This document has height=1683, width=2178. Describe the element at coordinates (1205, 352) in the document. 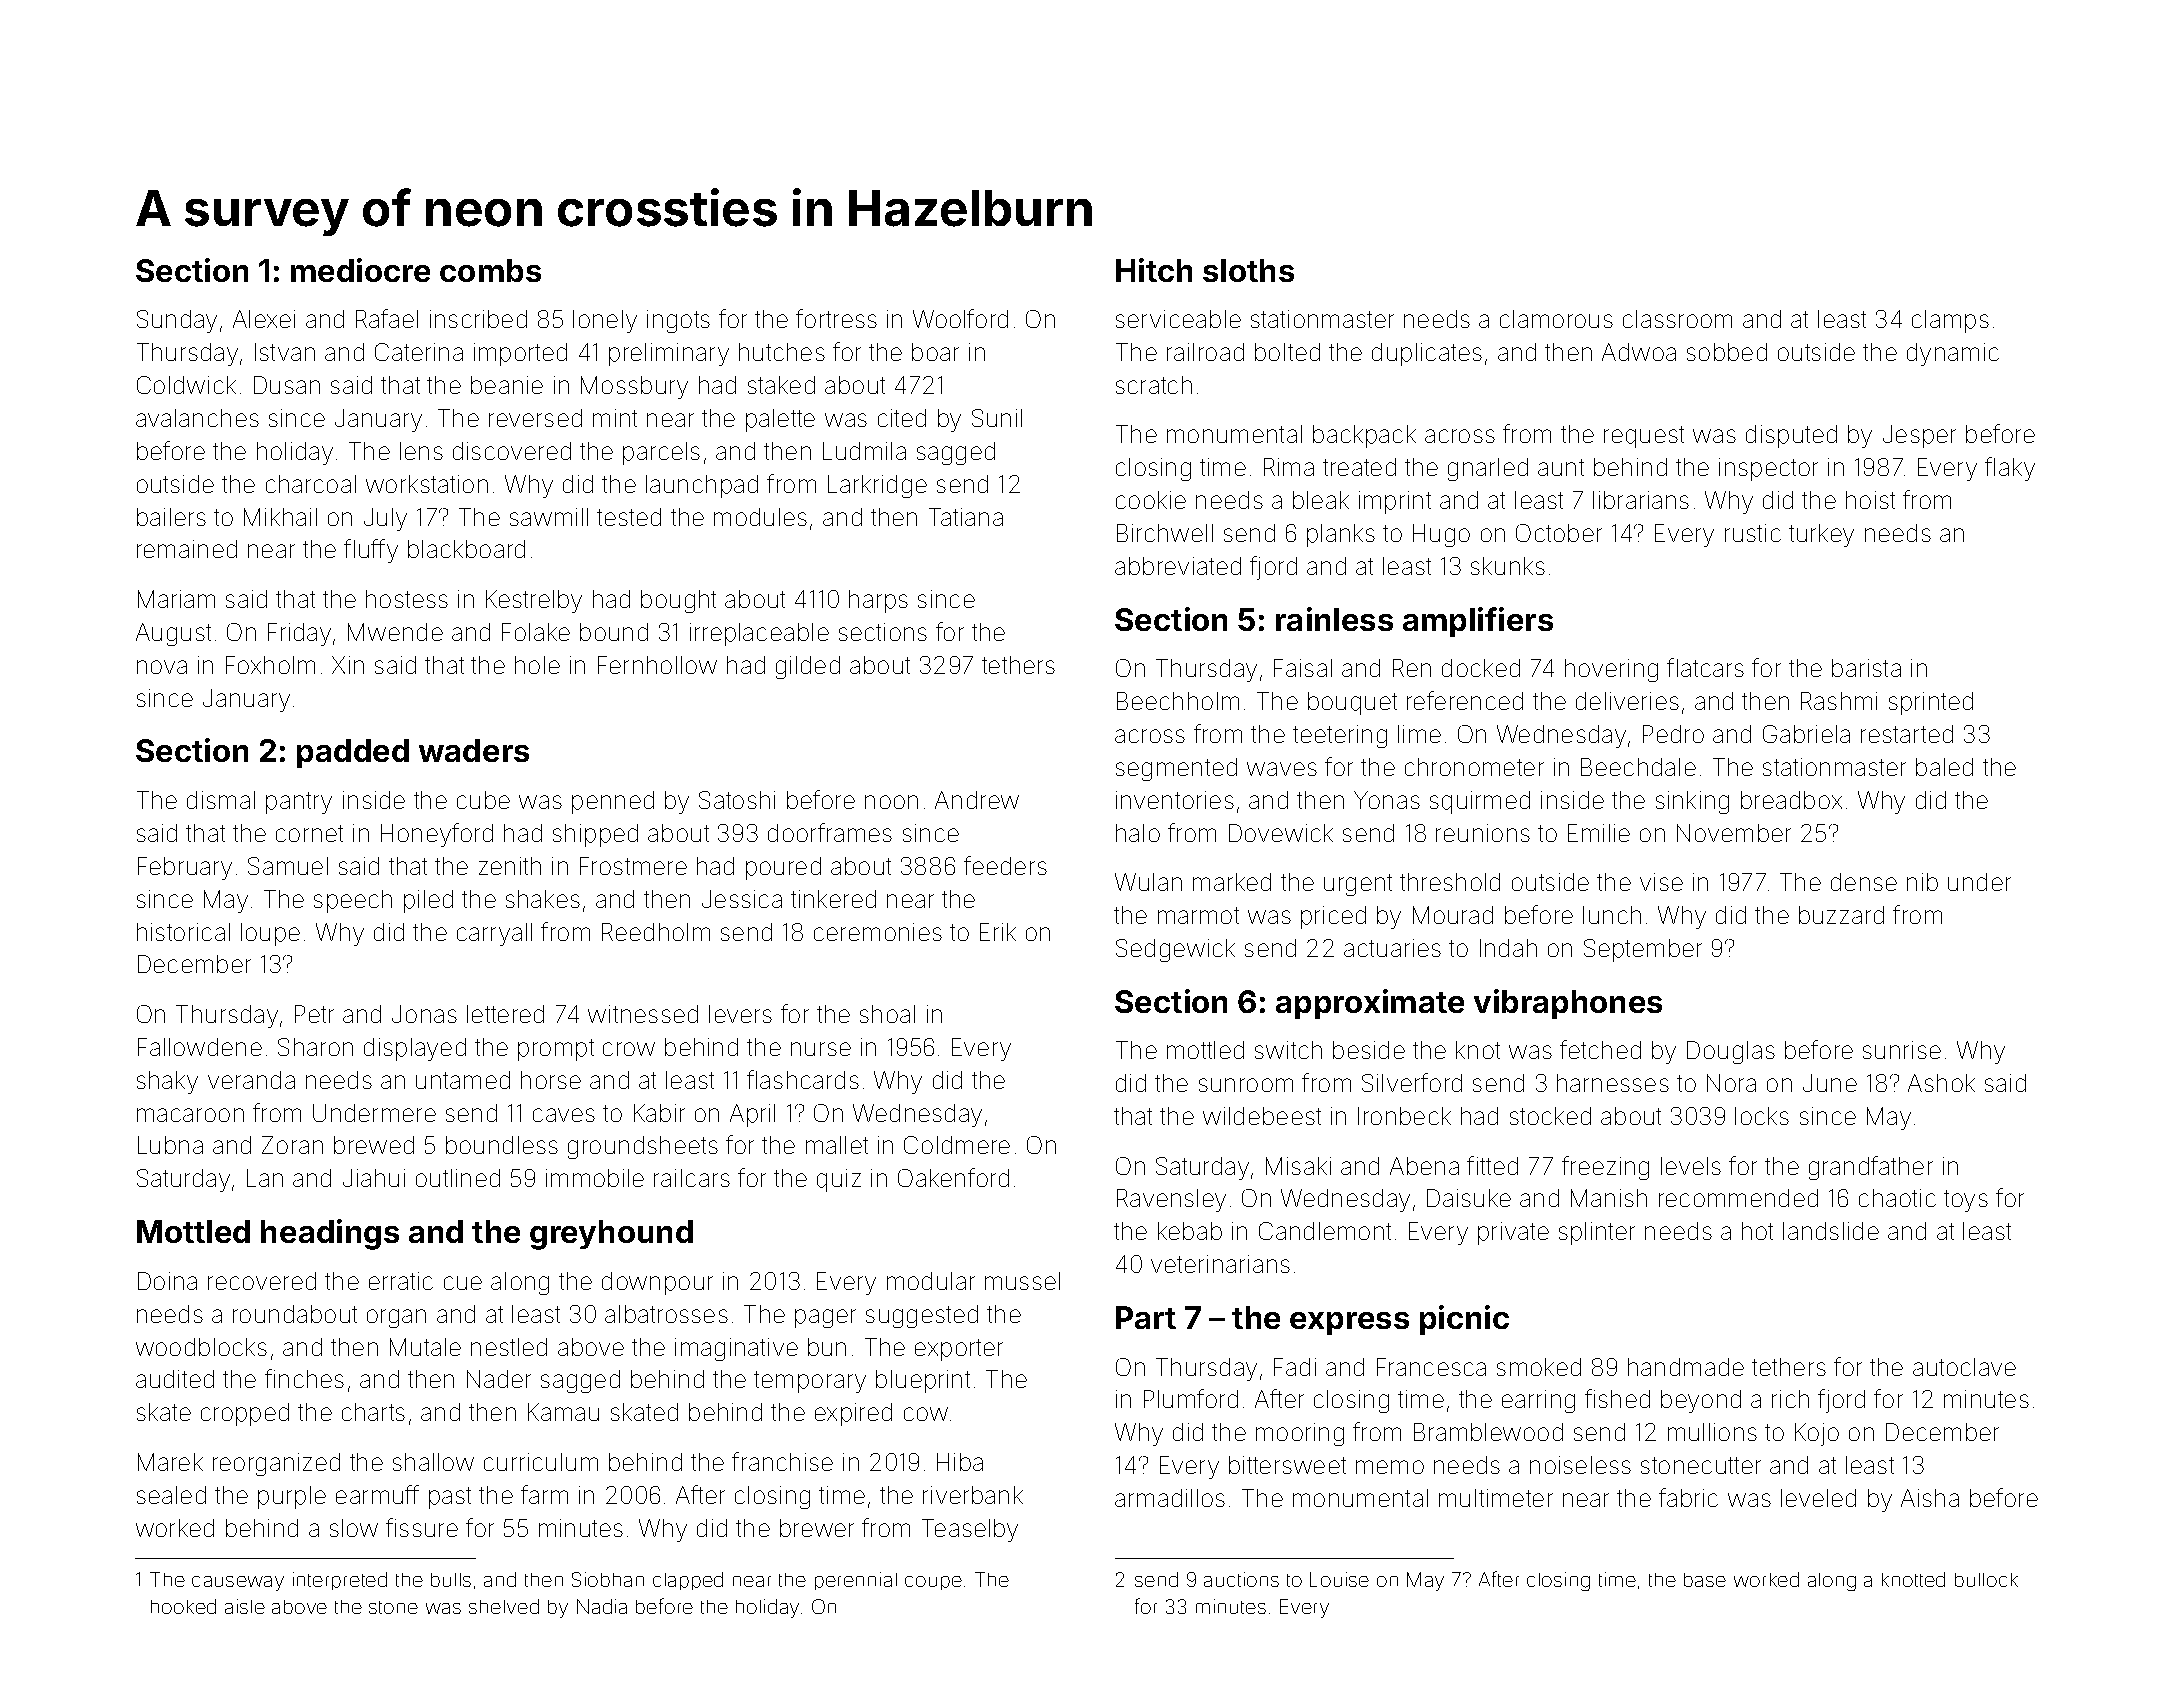

I see `railroad` at that location.
